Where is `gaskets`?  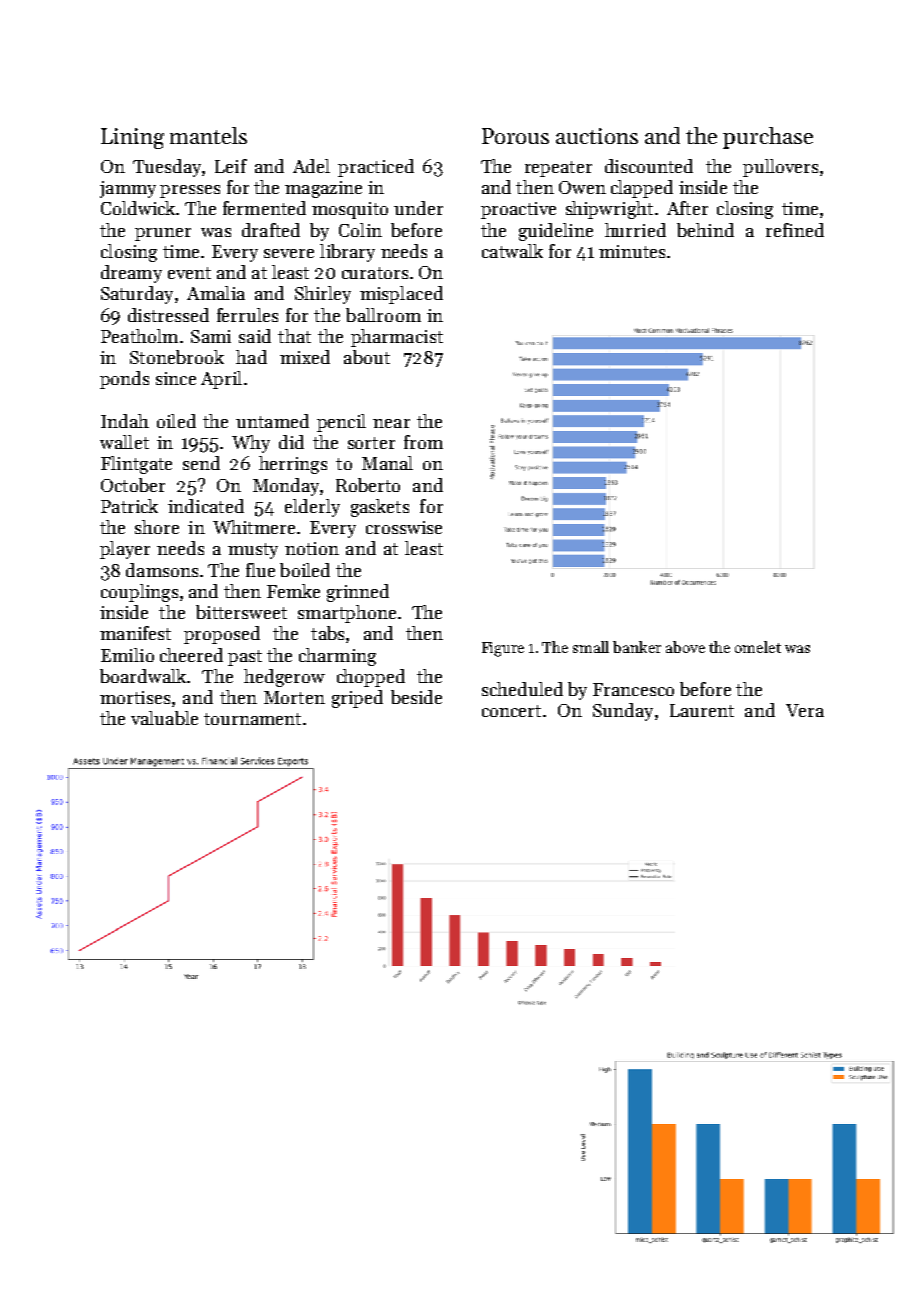 gaskets is located at coordinates (380, 508).
